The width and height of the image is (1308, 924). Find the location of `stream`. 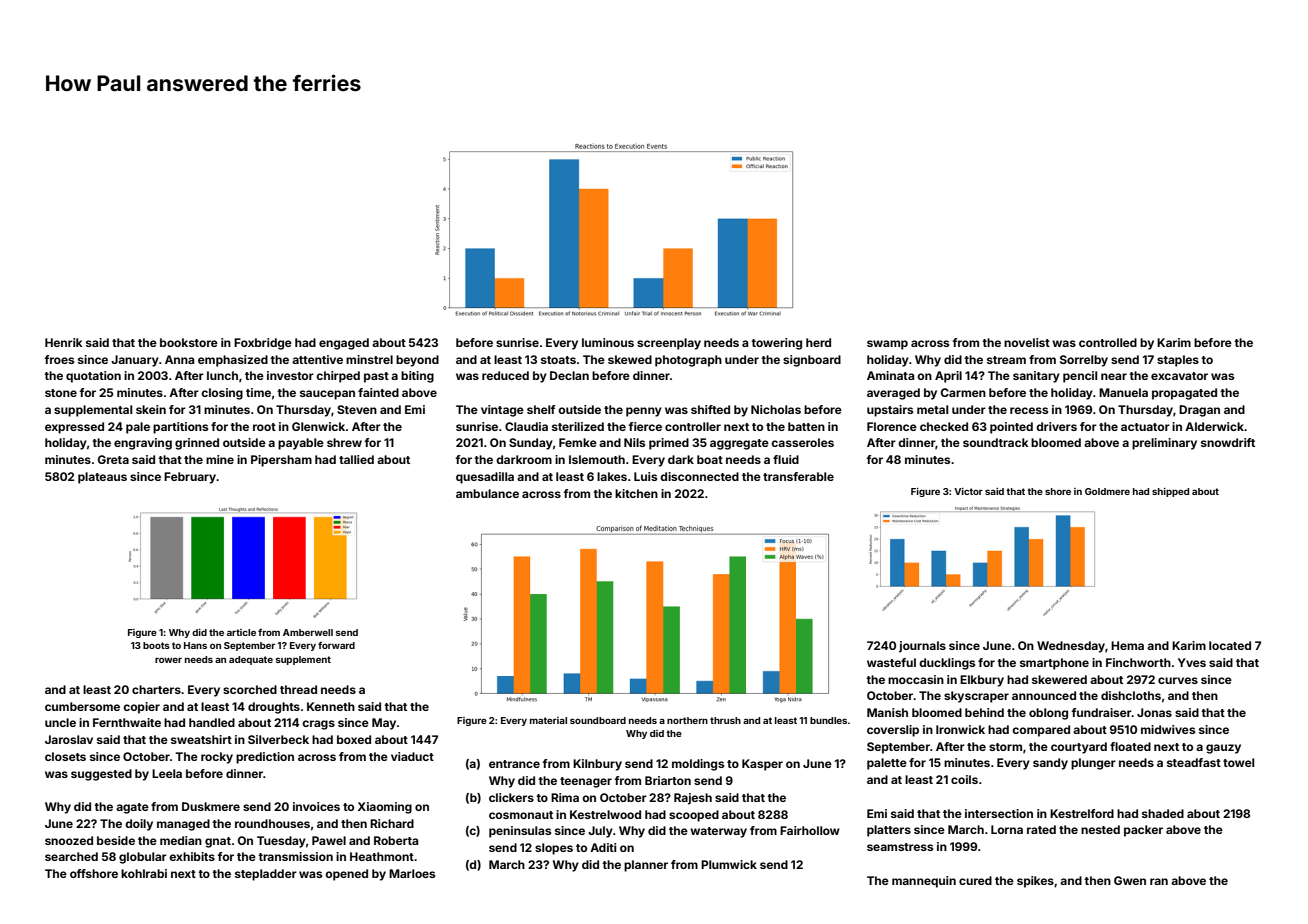

stream is located at coordinates (1006, 360).
